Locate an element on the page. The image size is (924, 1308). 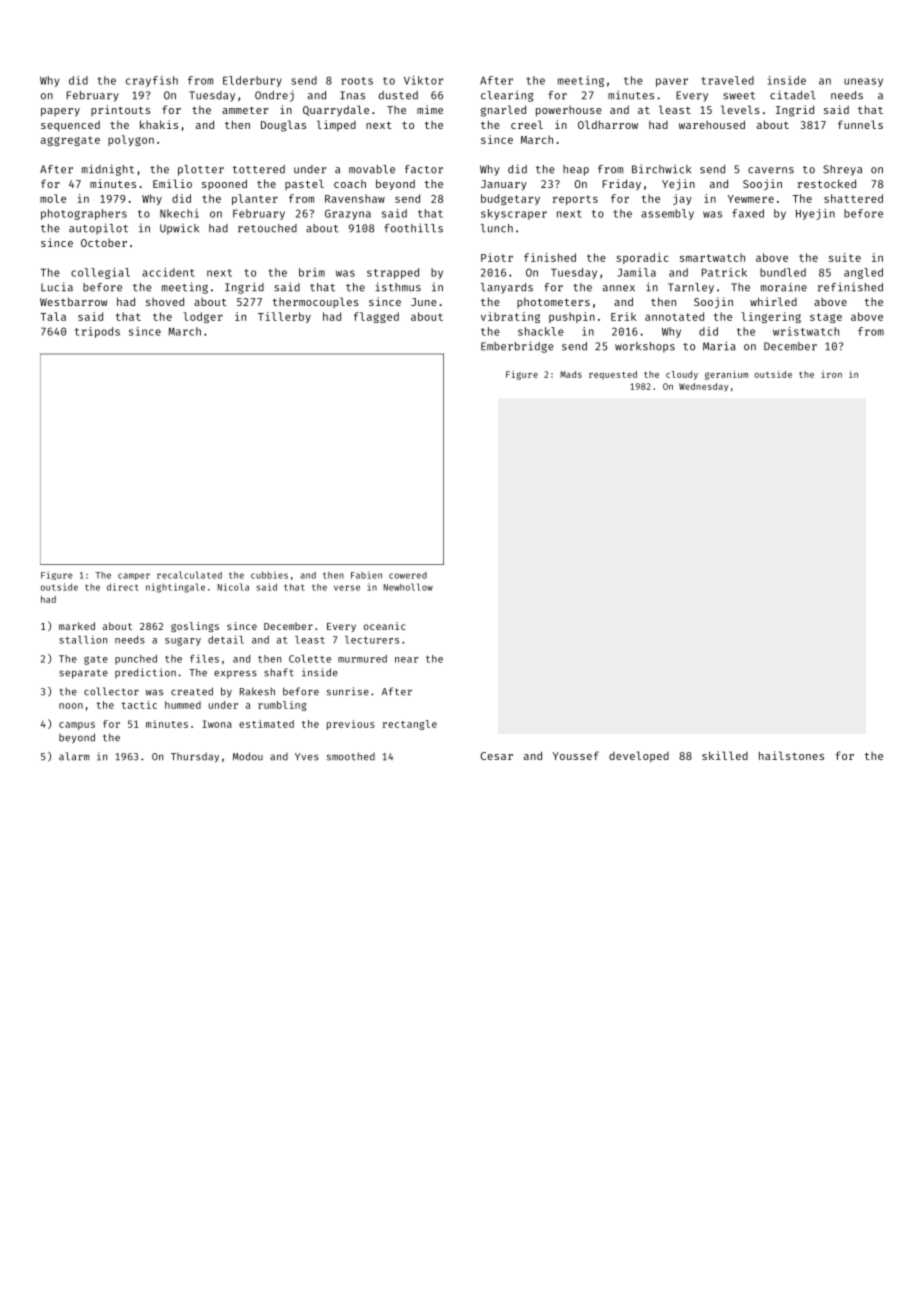
cowered is located at coordinates (408, 575).
